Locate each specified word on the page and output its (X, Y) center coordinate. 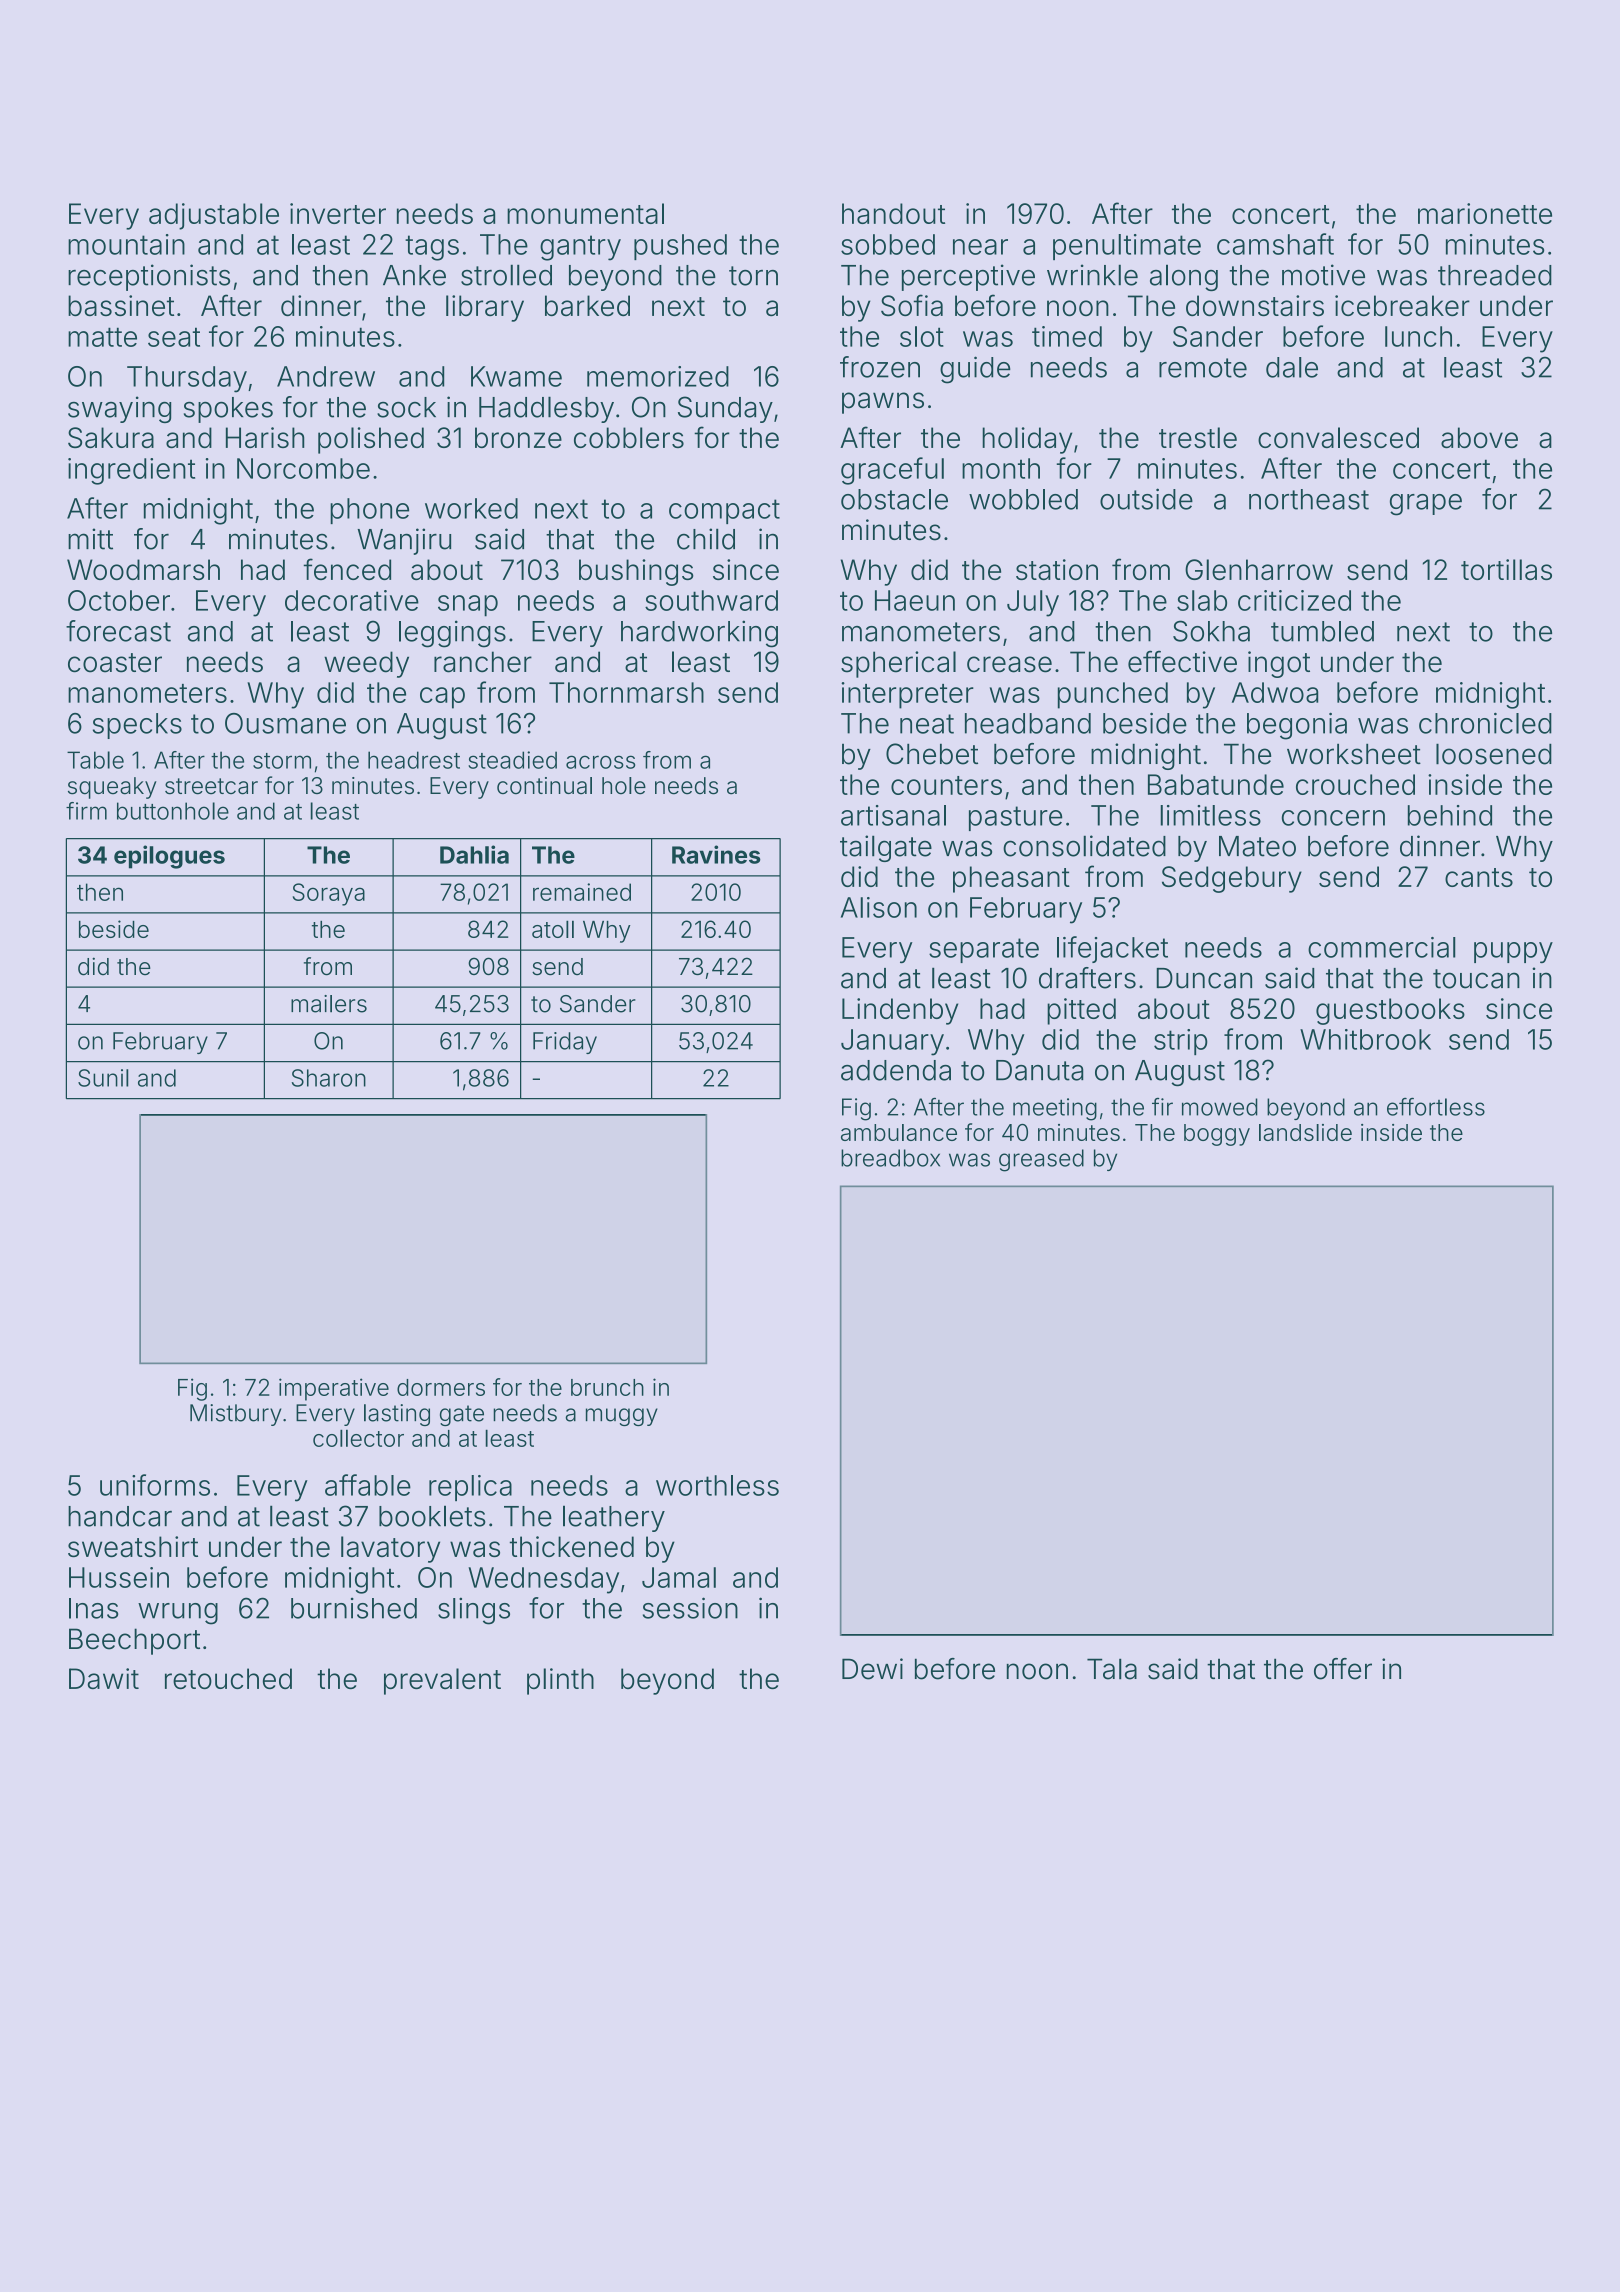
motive (1323, 275)
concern (1333, 818)
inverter (338, 213)
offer (1343, 1669)
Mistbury (235, 1415)
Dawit (104, 1678)
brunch (607, 1387)
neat (927, 724)
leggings (452, 634)
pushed (680, 247)
